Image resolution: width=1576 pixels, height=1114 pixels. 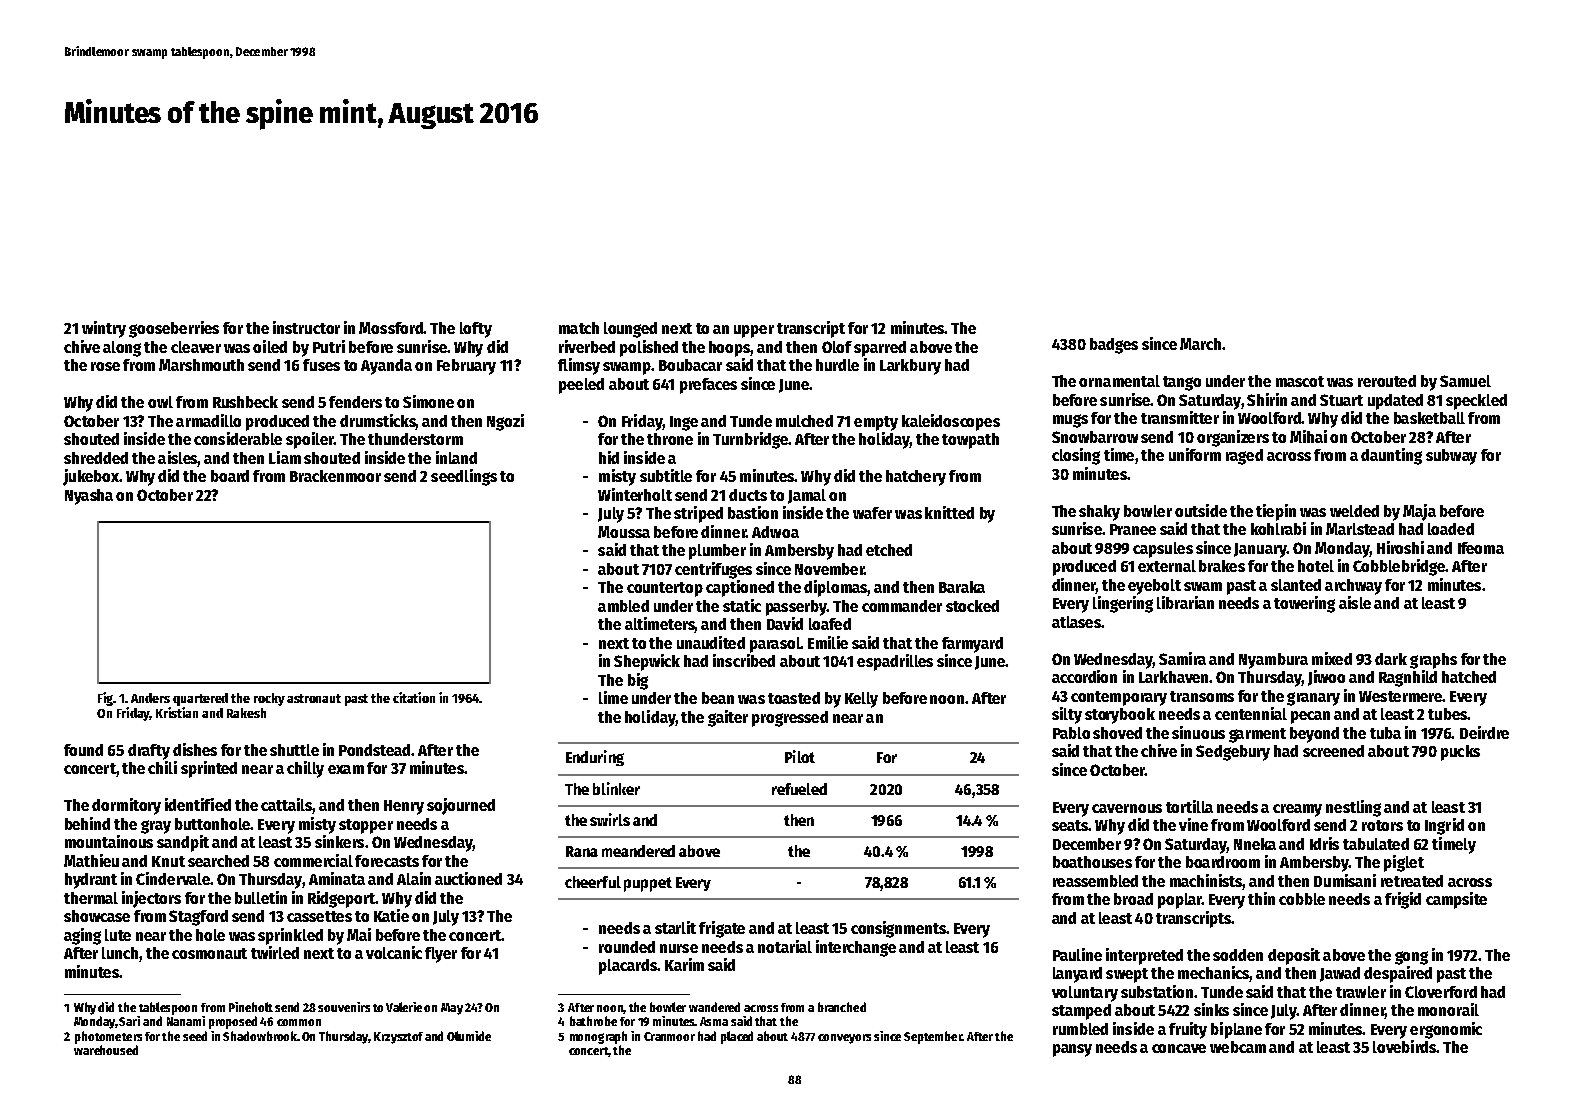 I want to click on Rushbeck, so click(x=245, y=402).
